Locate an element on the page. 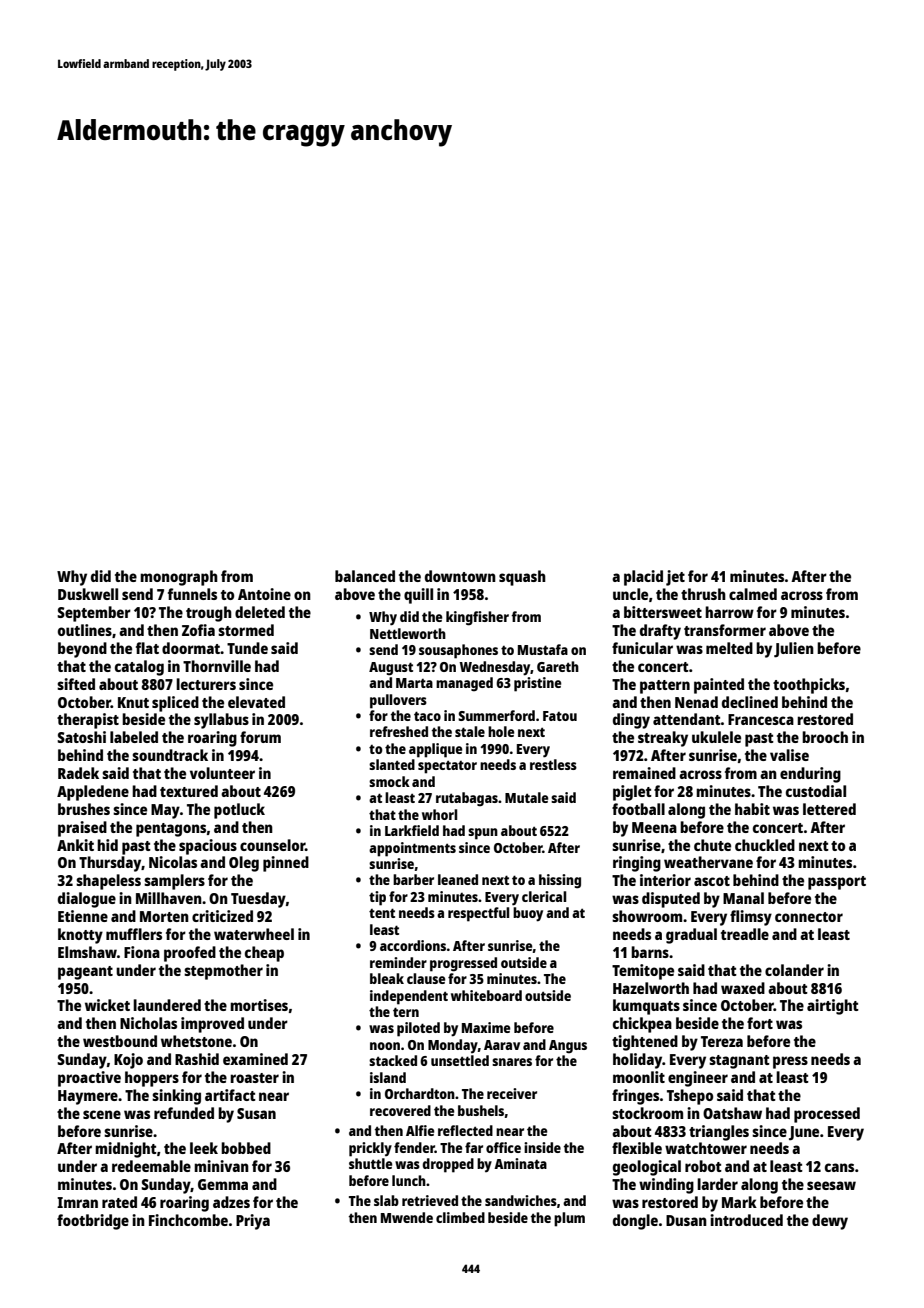 The height and width of the page is (1308, 924). monograph is located at coordinates (179, 578).
